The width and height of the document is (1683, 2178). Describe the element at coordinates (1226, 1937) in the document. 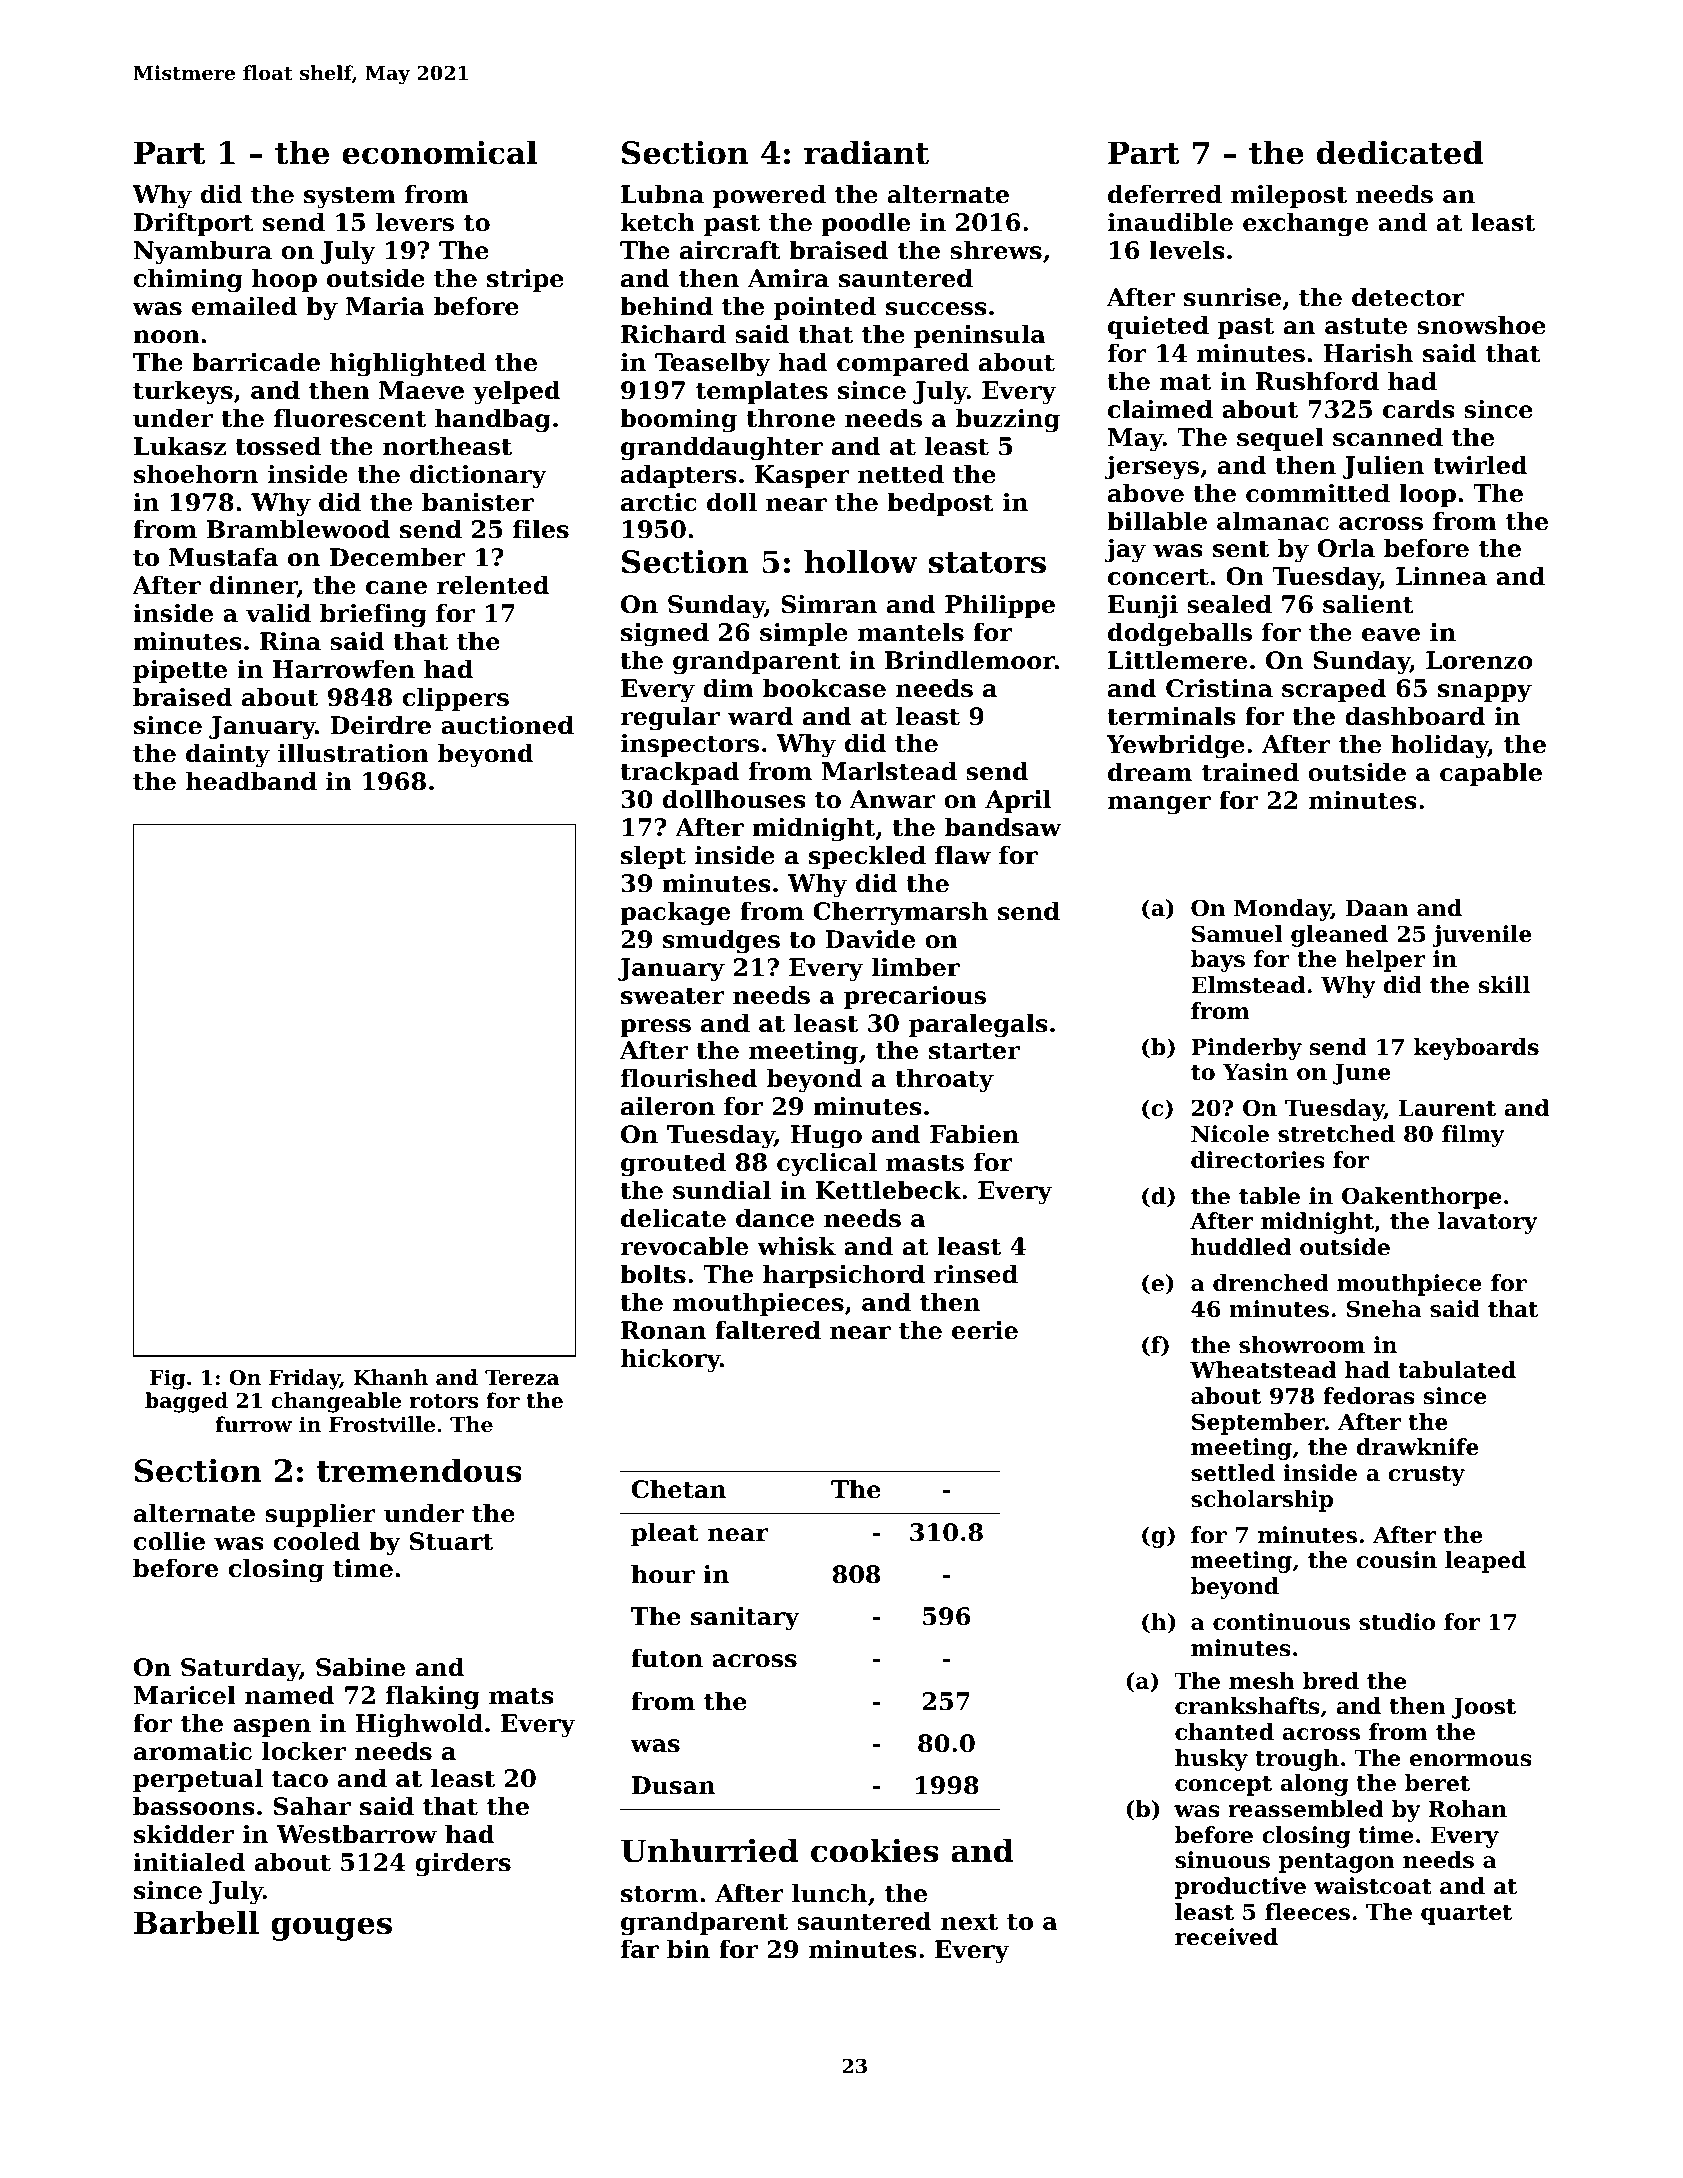

I see `received` at that location.
